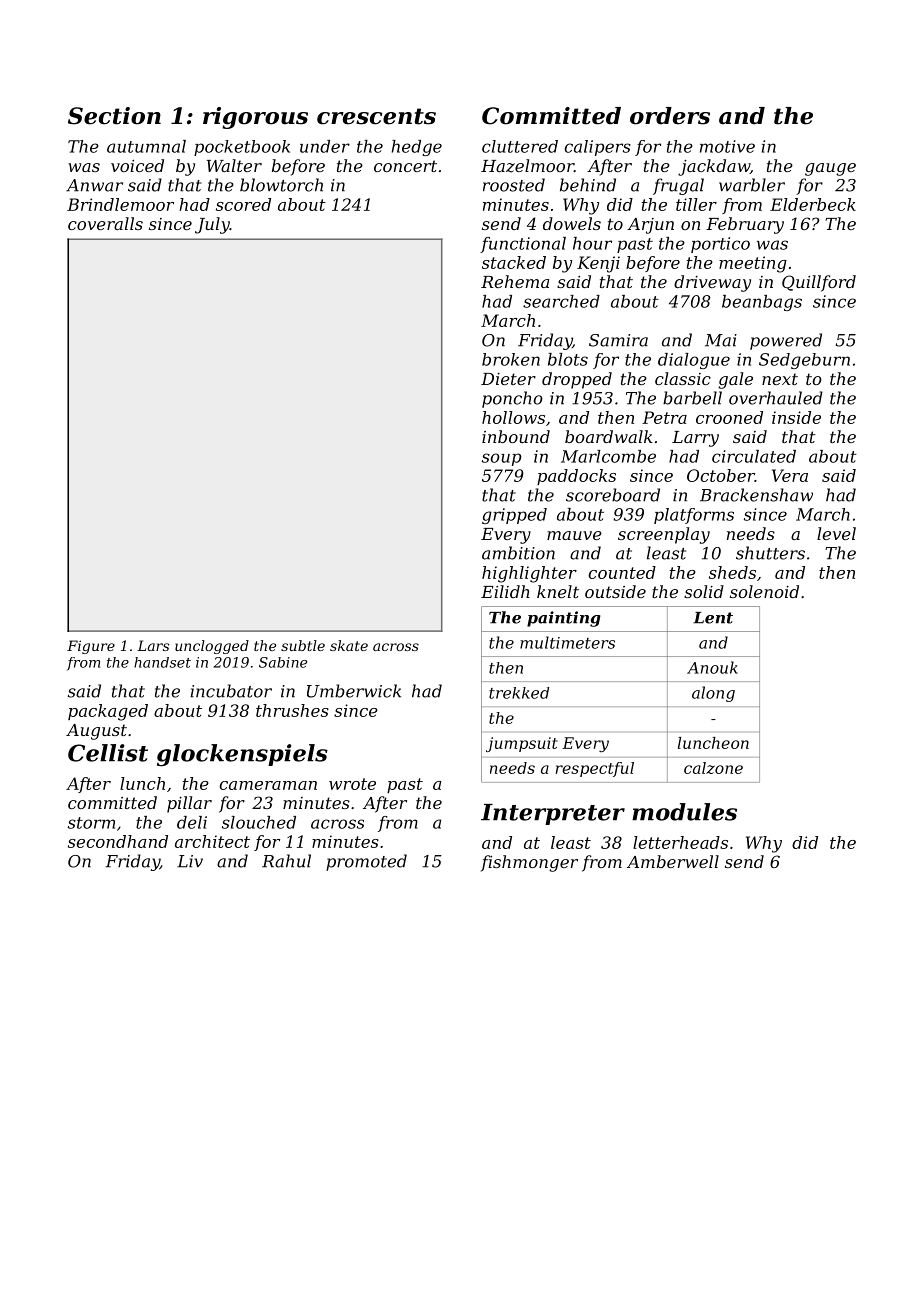 The image size is (924, 1308). What do you see at coordinates (376, 116) in the page?
I see `crescents` at bounding box center [376, 116].
